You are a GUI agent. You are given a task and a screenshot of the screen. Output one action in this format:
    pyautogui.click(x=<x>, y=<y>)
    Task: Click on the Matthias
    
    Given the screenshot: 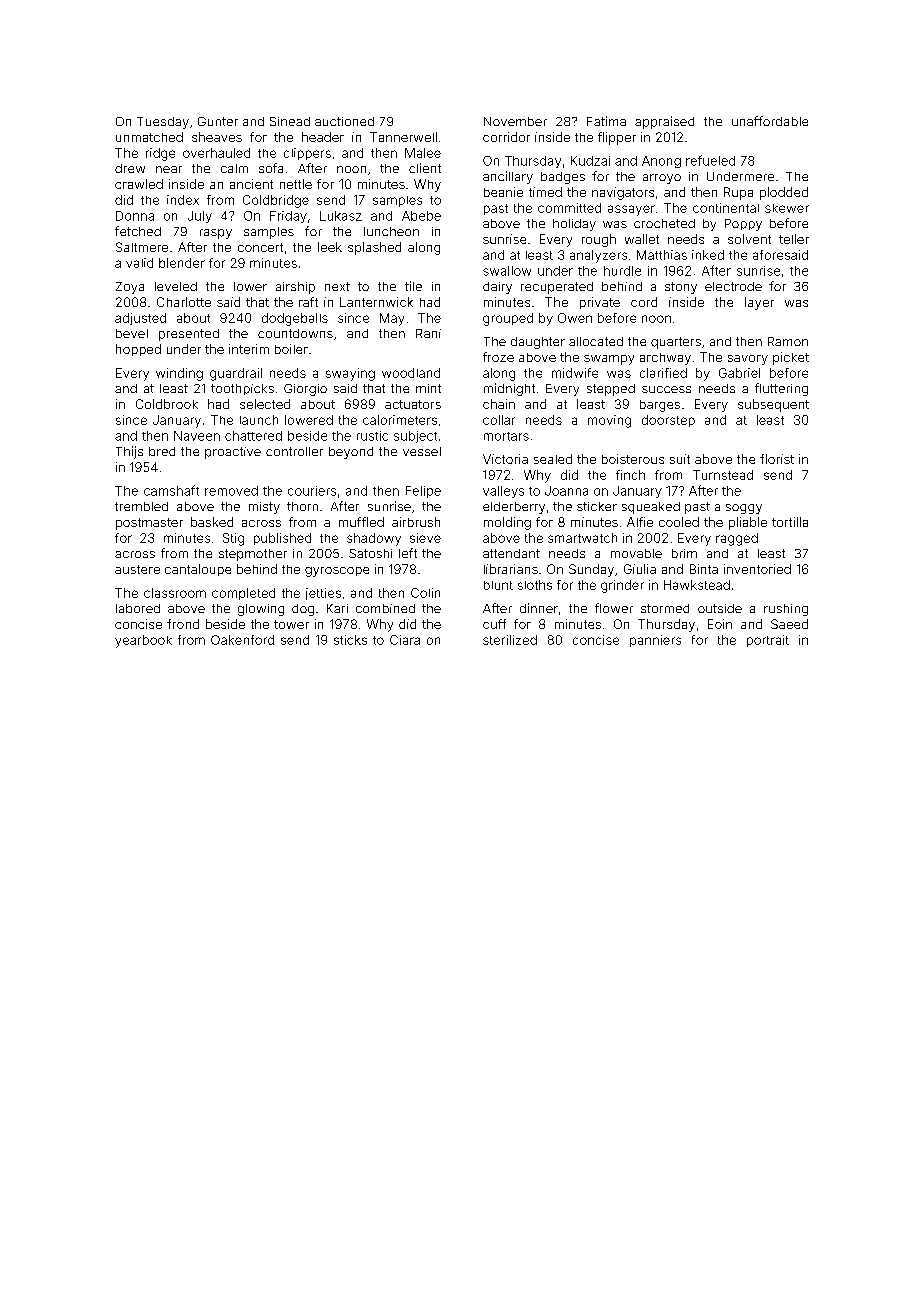 What is the action you would take?
    pyautogui.click(x=662, y=255)
